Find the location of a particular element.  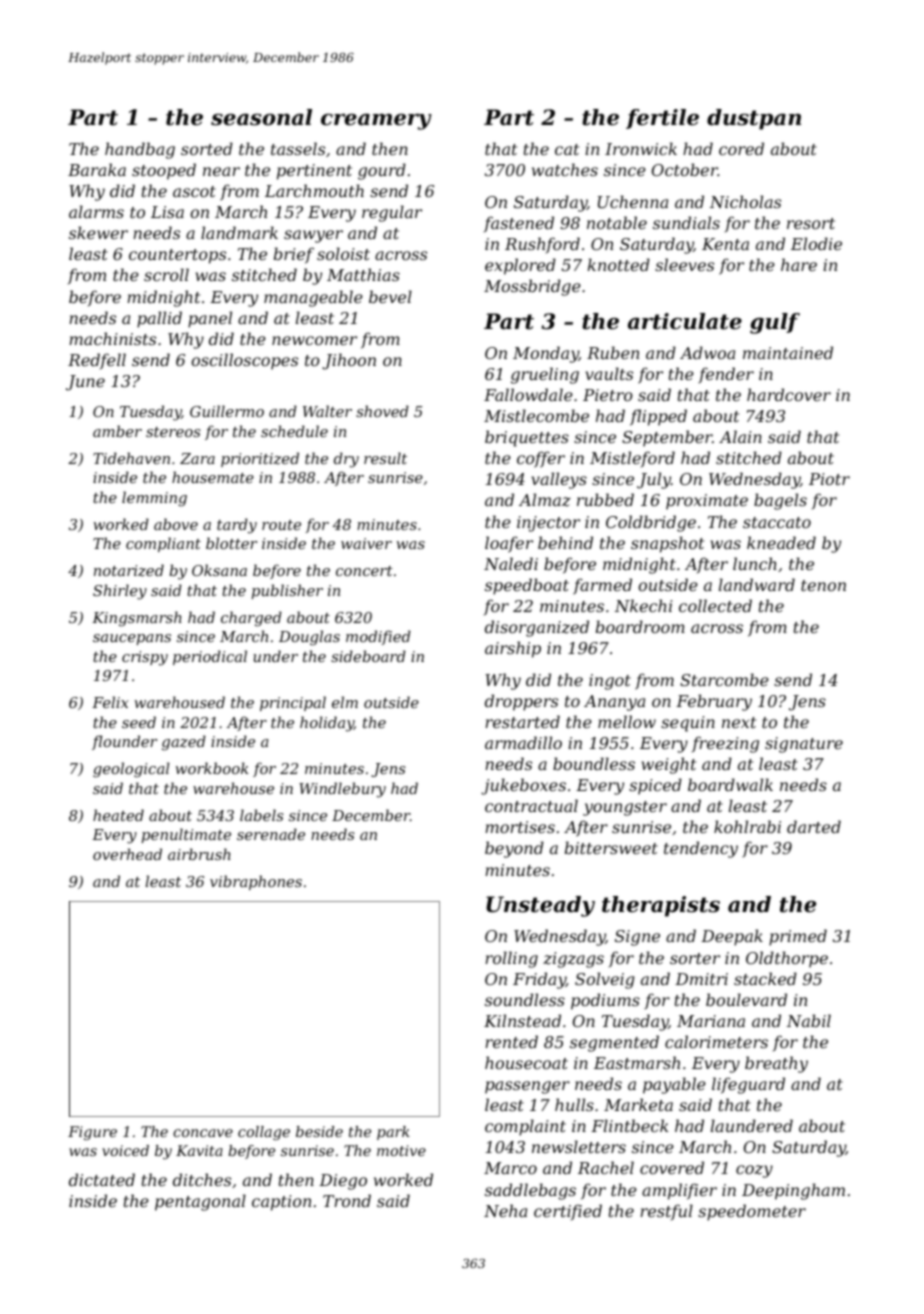

handbag is located at coordinates (140, 150).
